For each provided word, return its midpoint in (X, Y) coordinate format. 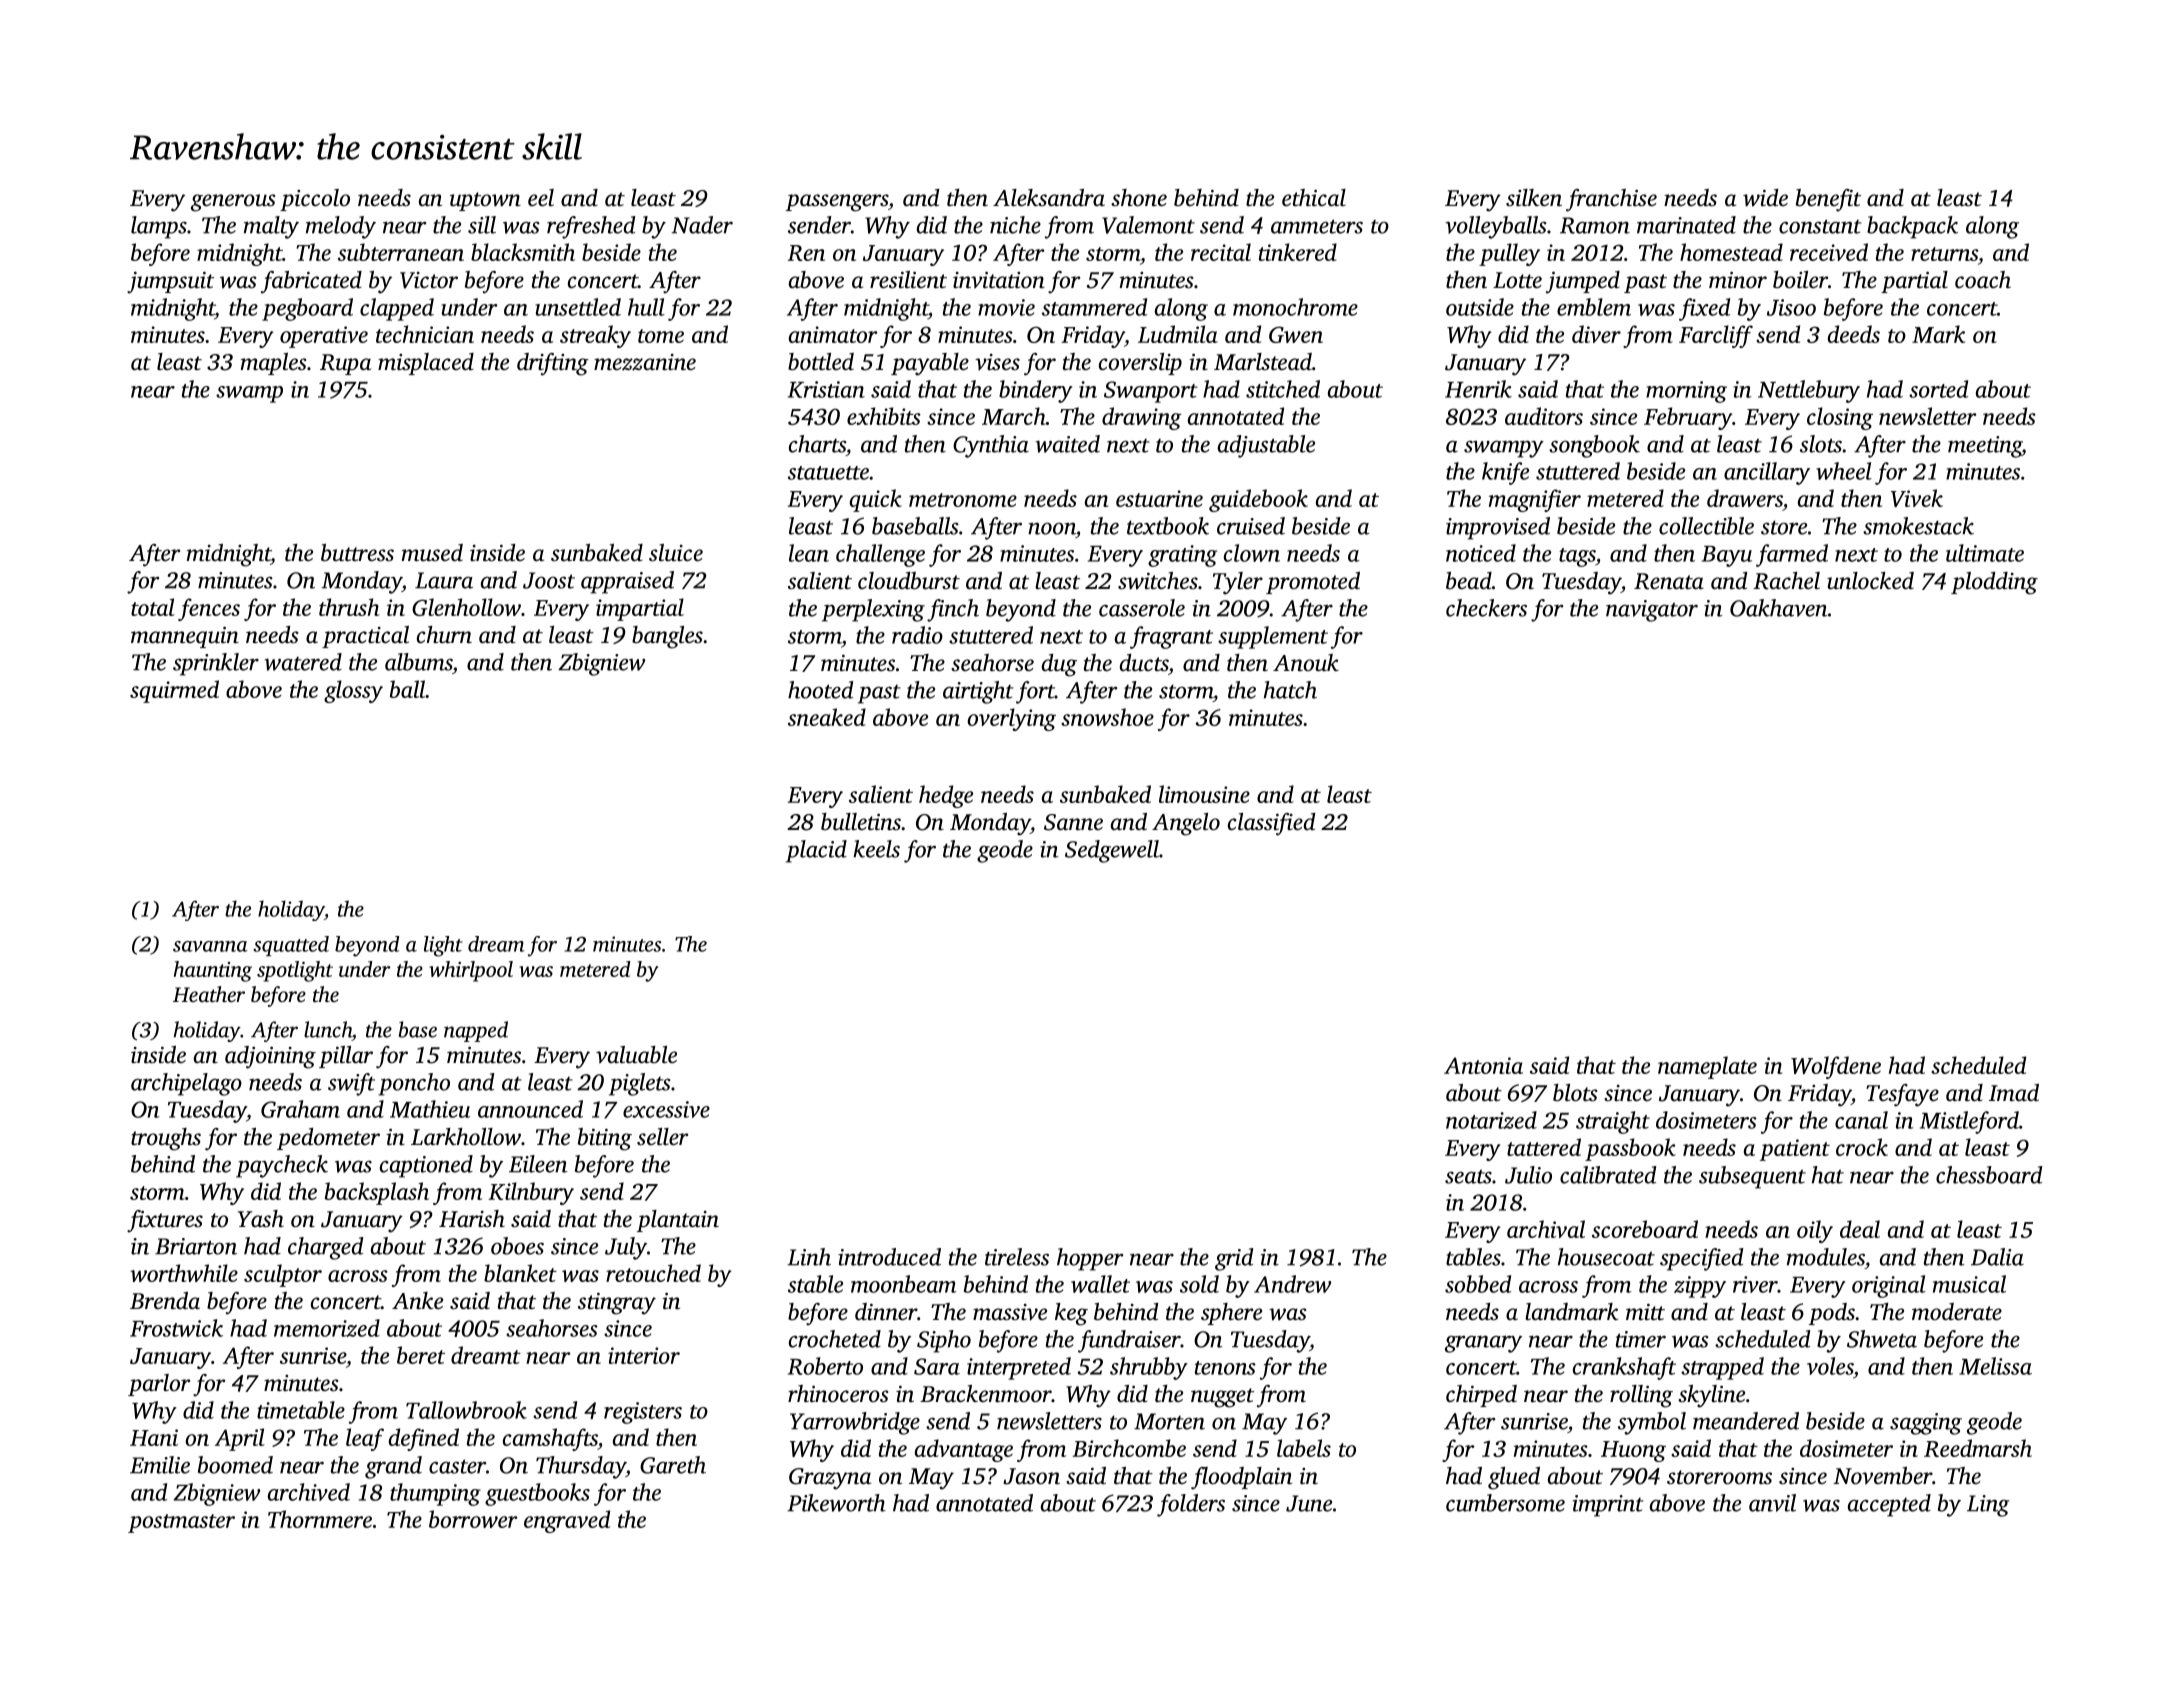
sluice (676, 553)
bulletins (861, 822)
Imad (2014, 1093)
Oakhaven (1779, 608)
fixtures (165, 1221)
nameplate (1707, 1067)
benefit (1828, 200)
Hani (154, 1437)
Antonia (1483, 1065)
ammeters (1317, 226)
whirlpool (471, 971)
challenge (880, 555)
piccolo (315, 200)
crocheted (835, 1339)
